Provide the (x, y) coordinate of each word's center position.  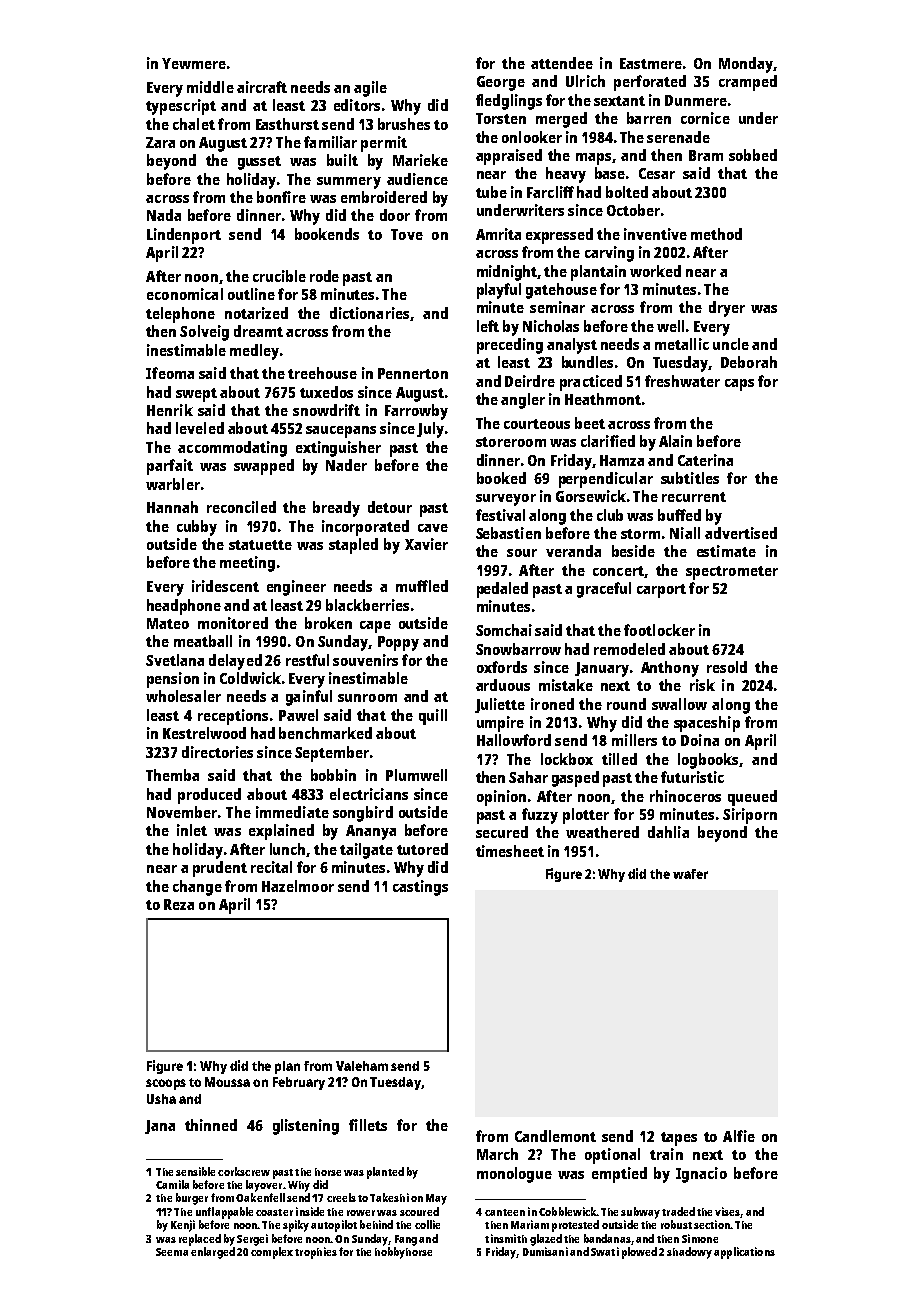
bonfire (281, 197)
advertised (741, 533)
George (501, 83)
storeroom (511, 442)
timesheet (510, 851)
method (716, 234)
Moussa (227, 1082)
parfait (170, 467)
